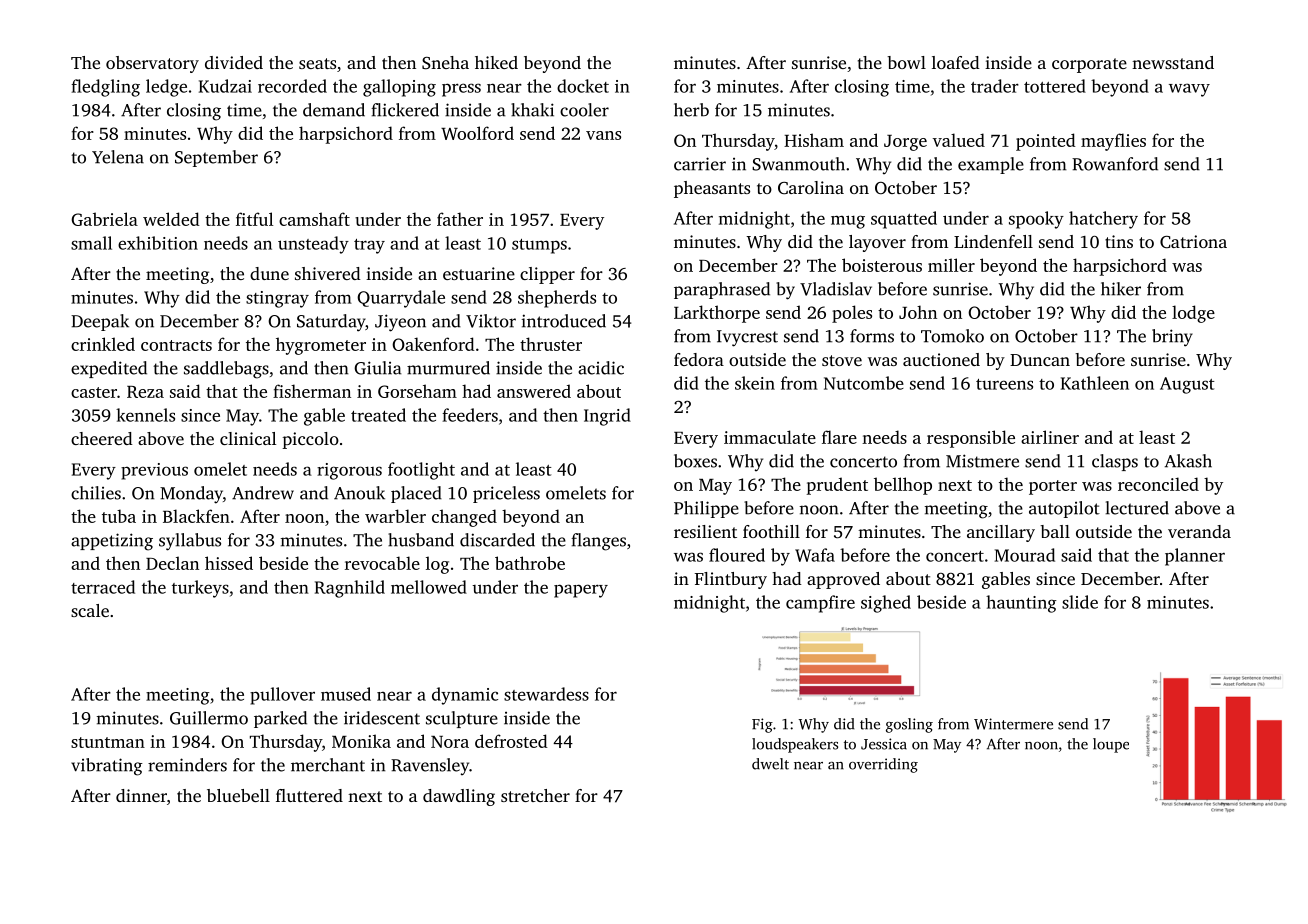  I want to click on acidic, so click(601, 368).
